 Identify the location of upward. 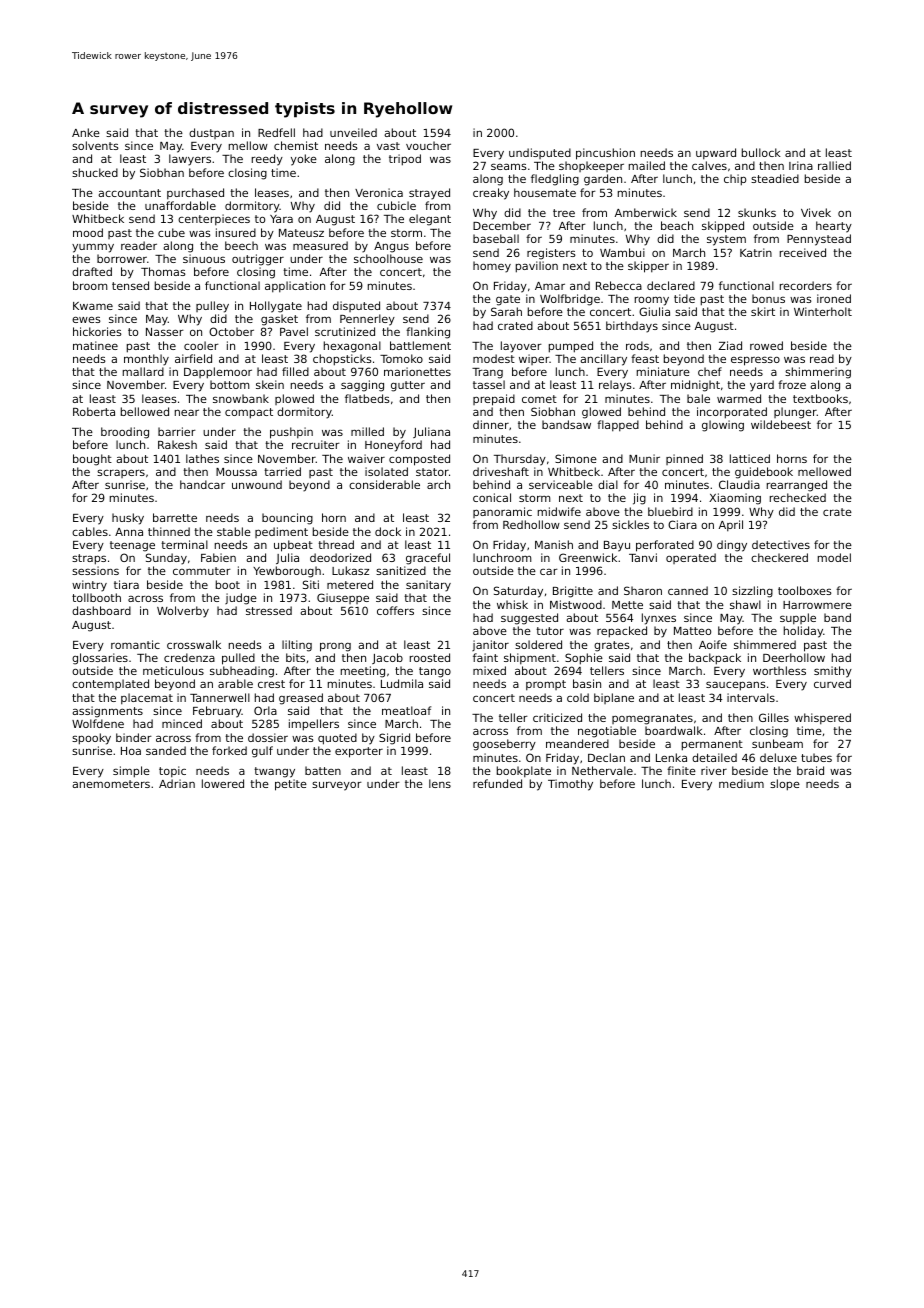
(716, 154).
